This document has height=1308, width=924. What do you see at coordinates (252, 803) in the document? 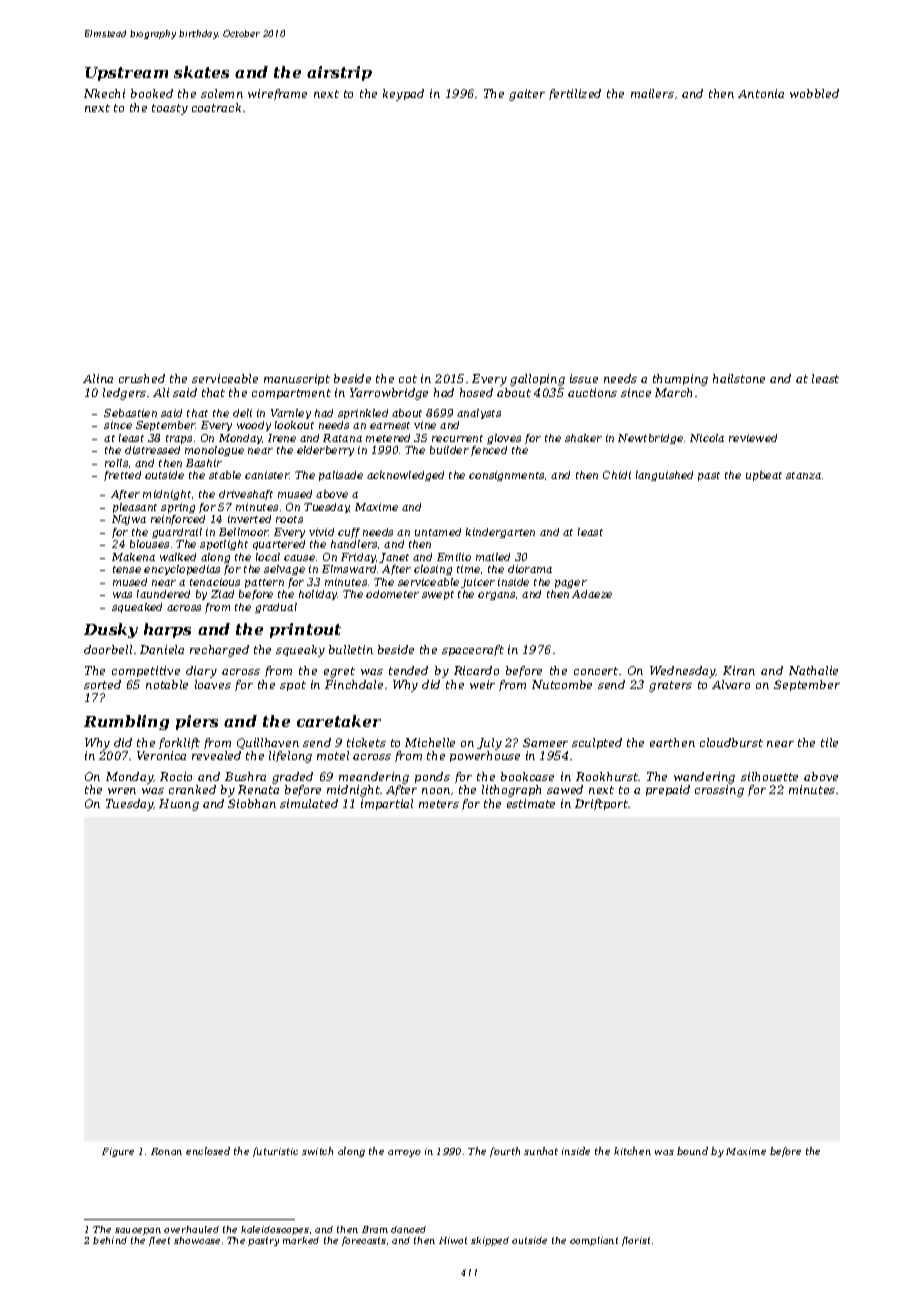
I see `Siobhan` at bounding box center [252, 803].
